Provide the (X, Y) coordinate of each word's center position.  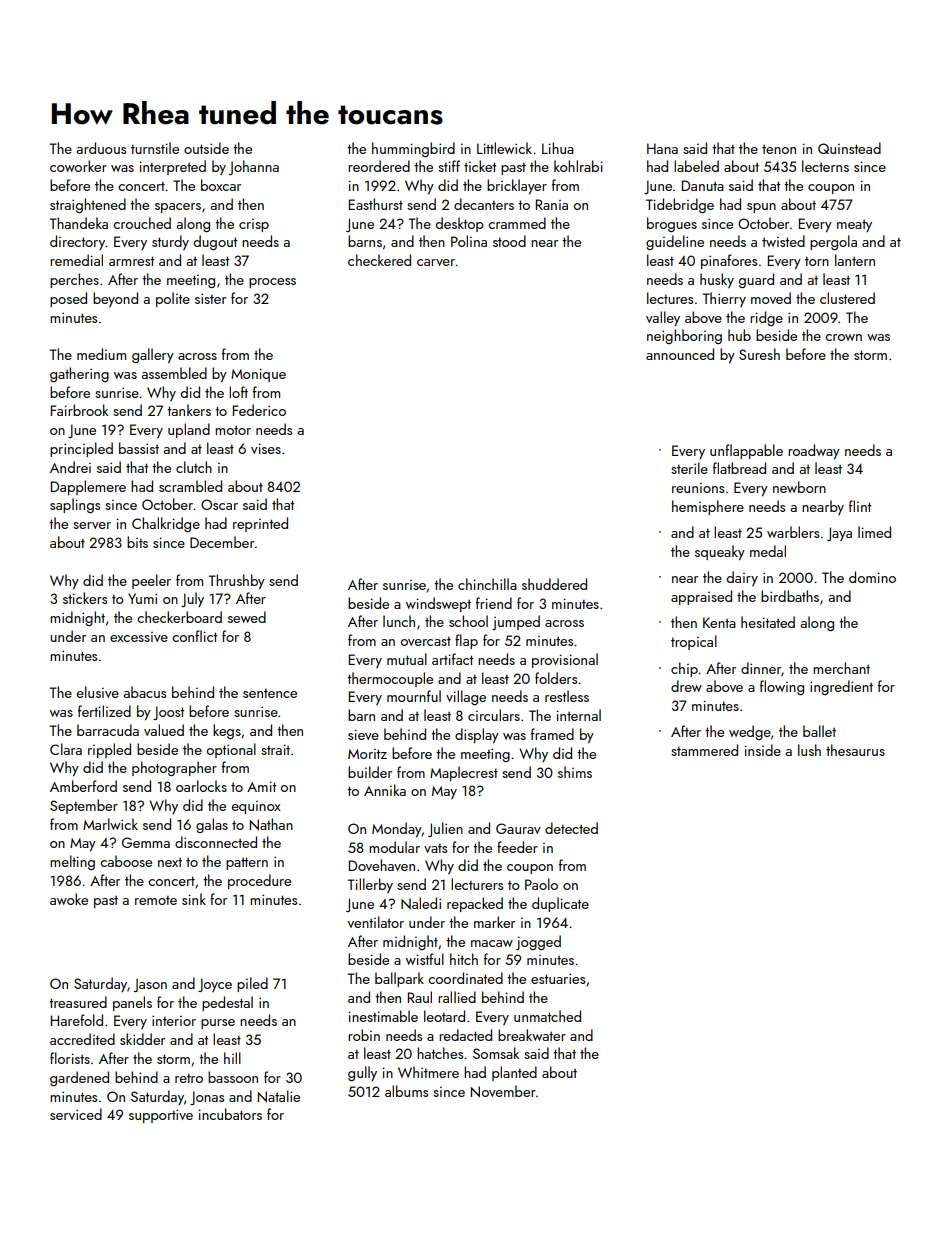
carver (436, 262)
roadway (814, 451)
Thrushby (237, 581)
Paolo (541, 884)
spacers (178, 208)
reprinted (260, 524)
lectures (670, 298)
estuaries (558, 978)
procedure (259, 881)
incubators (230, 1114)
